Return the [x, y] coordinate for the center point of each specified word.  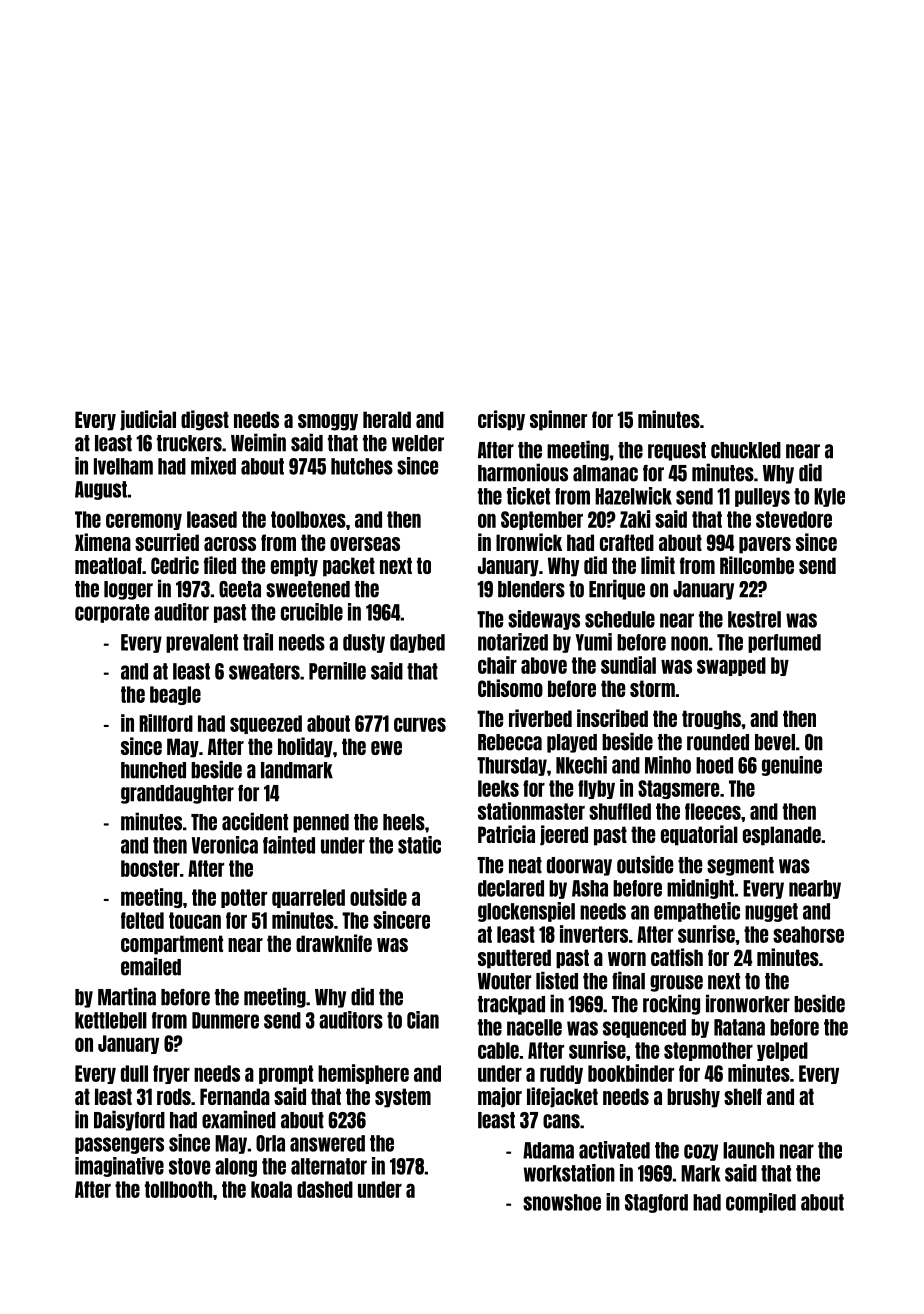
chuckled [746, 450]
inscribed [612, 718]
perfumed [784, 643]
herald [387, 419]
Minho [668, 765]
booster [150, 868]
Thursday [512, 766]
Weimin [258, 442]
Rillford [166, 723]
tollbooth [178, 1189]
